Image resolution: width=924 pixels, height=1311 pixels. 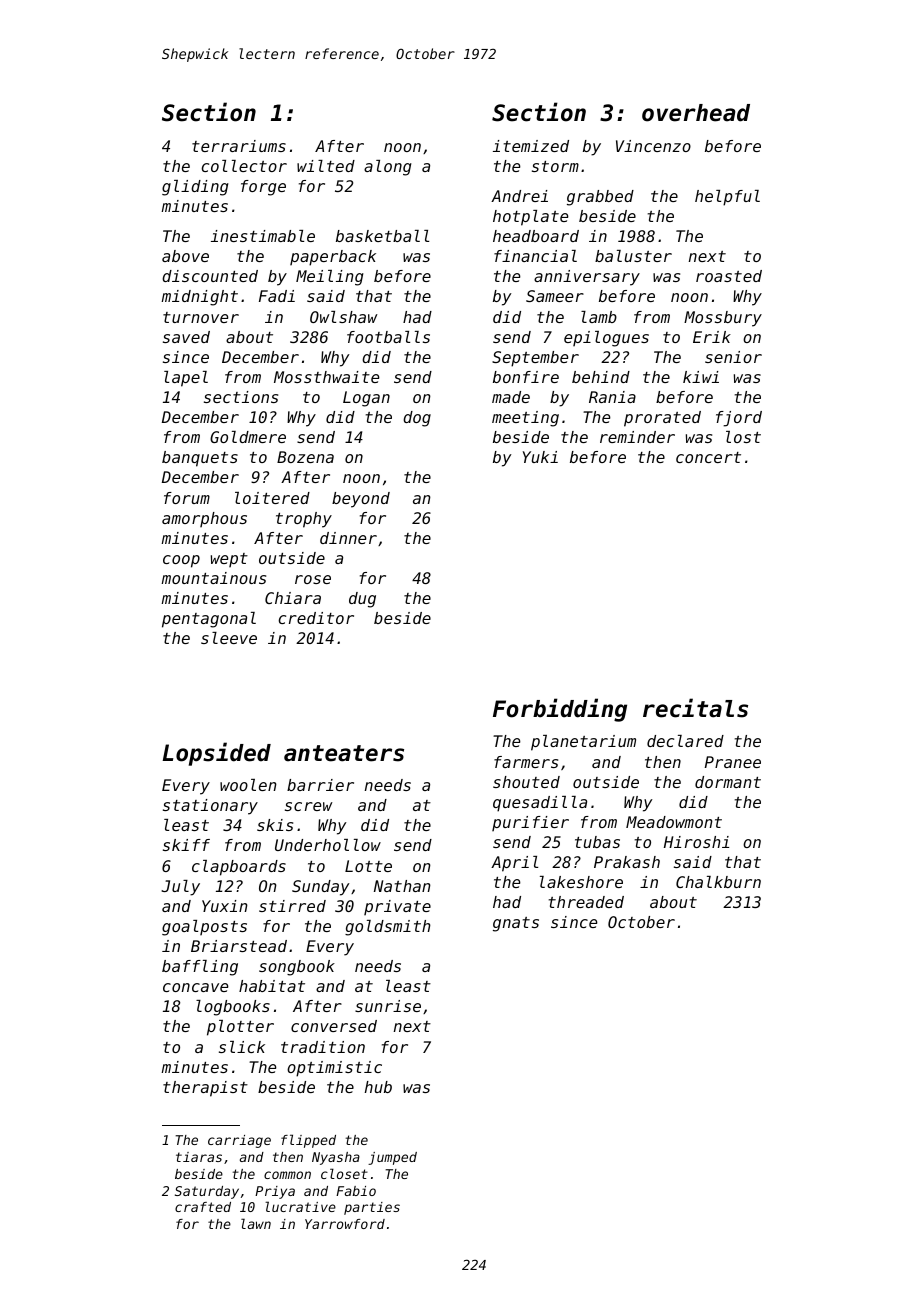 What do you see at coordinates (695, 708) in the screenshot?
I see `recitals` at bounding box center [695, 708].
